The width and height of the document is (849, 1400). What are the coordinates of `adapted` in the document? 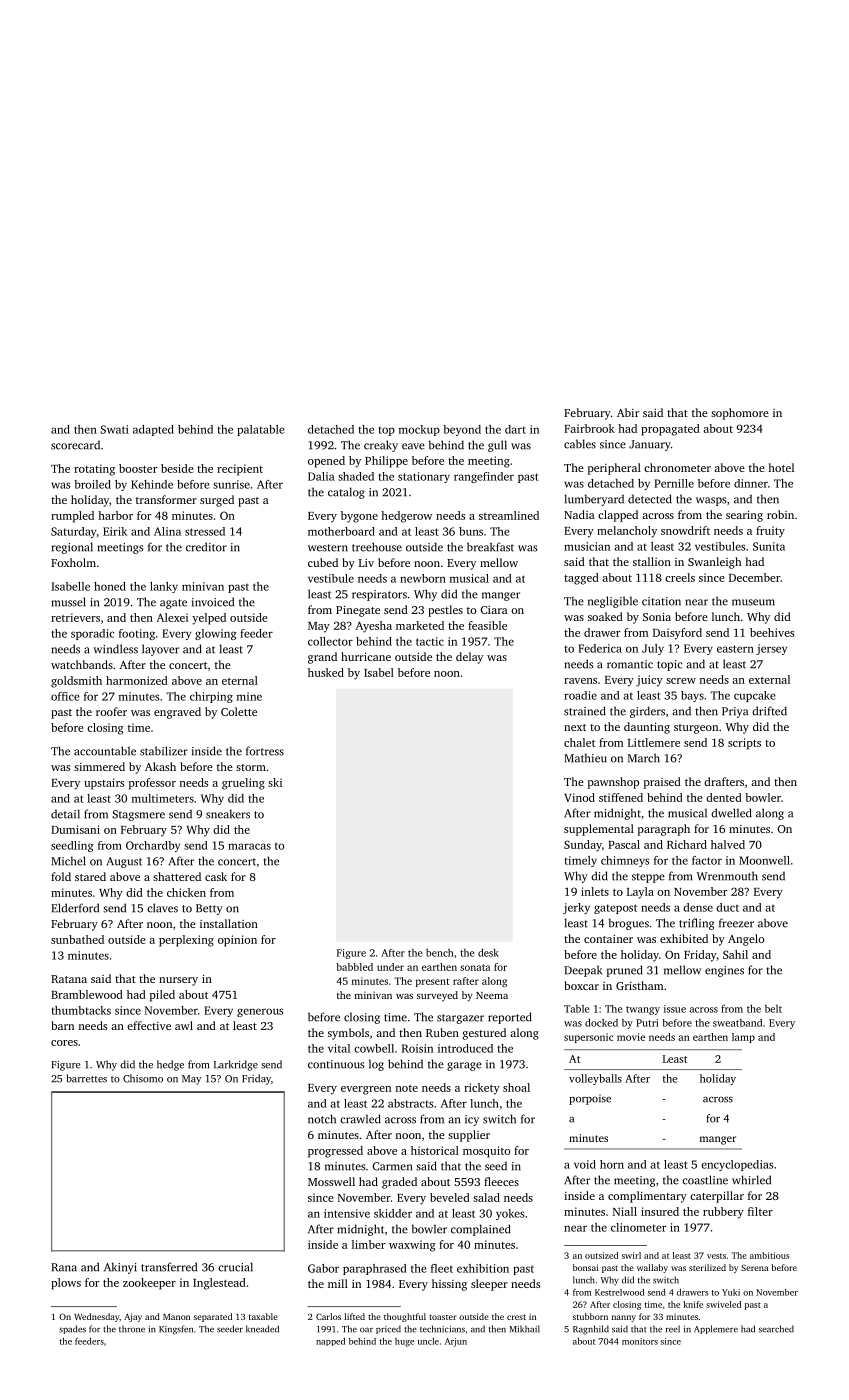 It's located at (153, 430).
